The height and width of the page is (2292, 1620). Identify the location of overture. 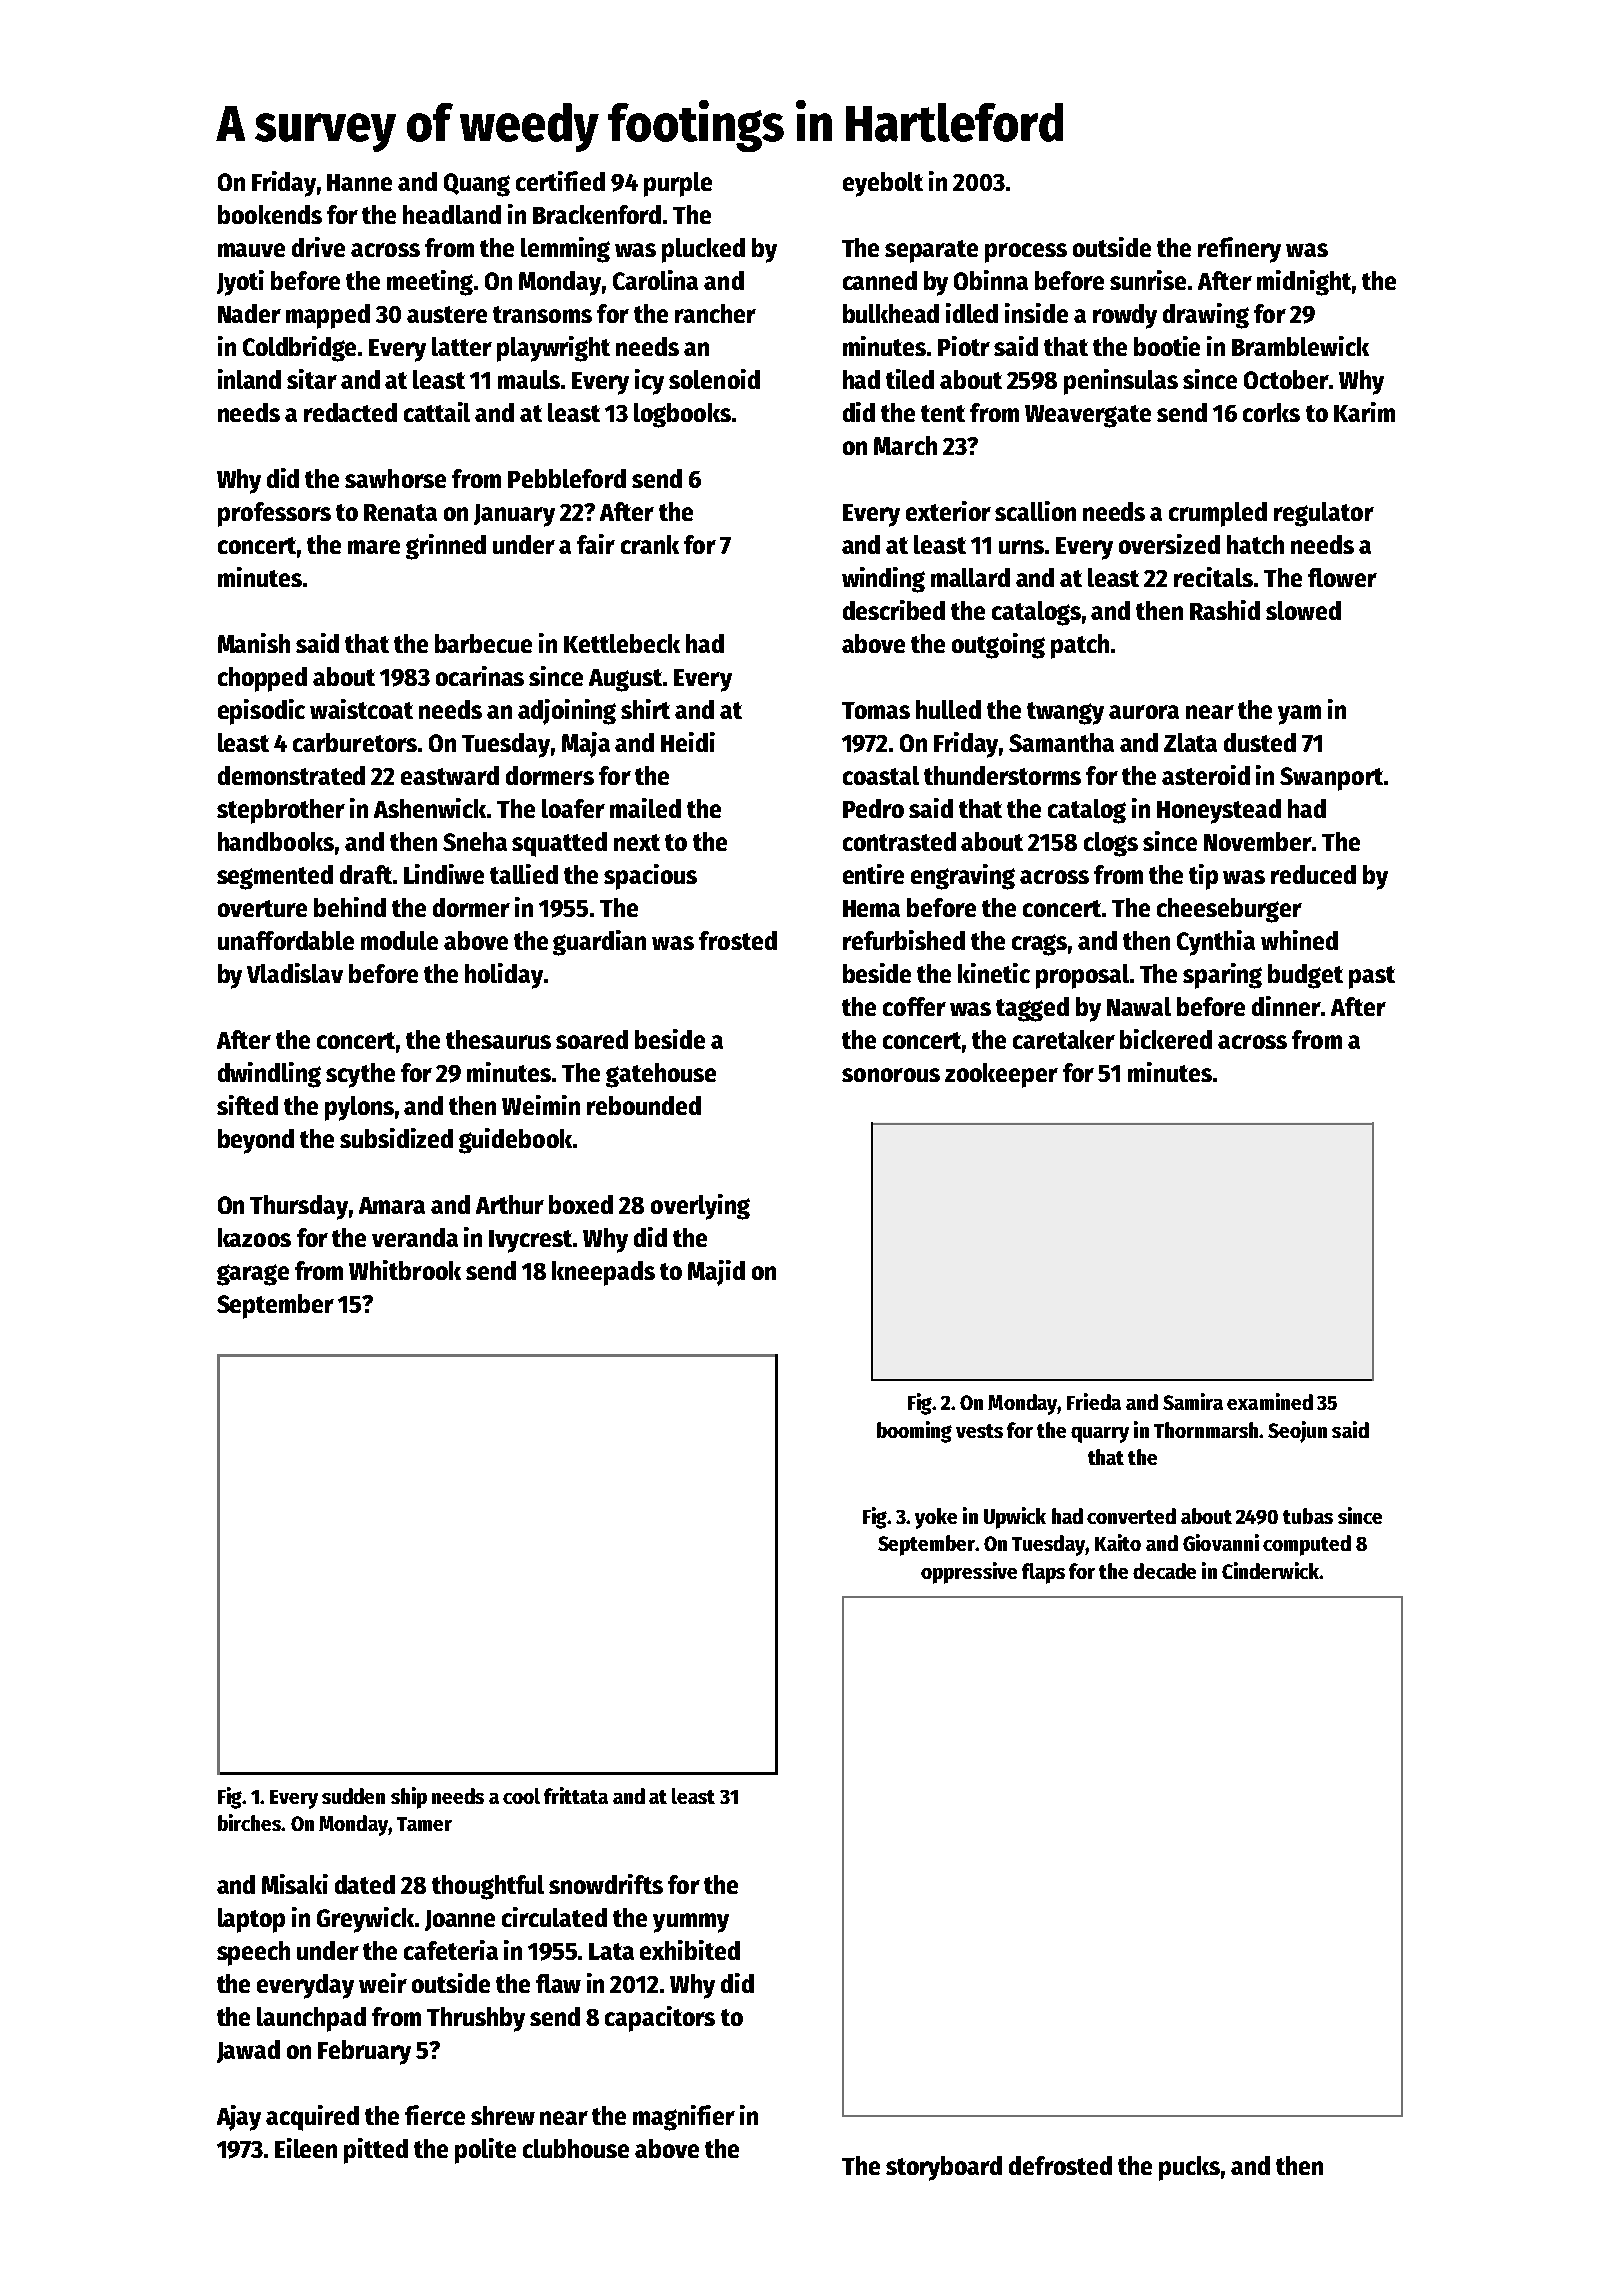
(262, 908).
